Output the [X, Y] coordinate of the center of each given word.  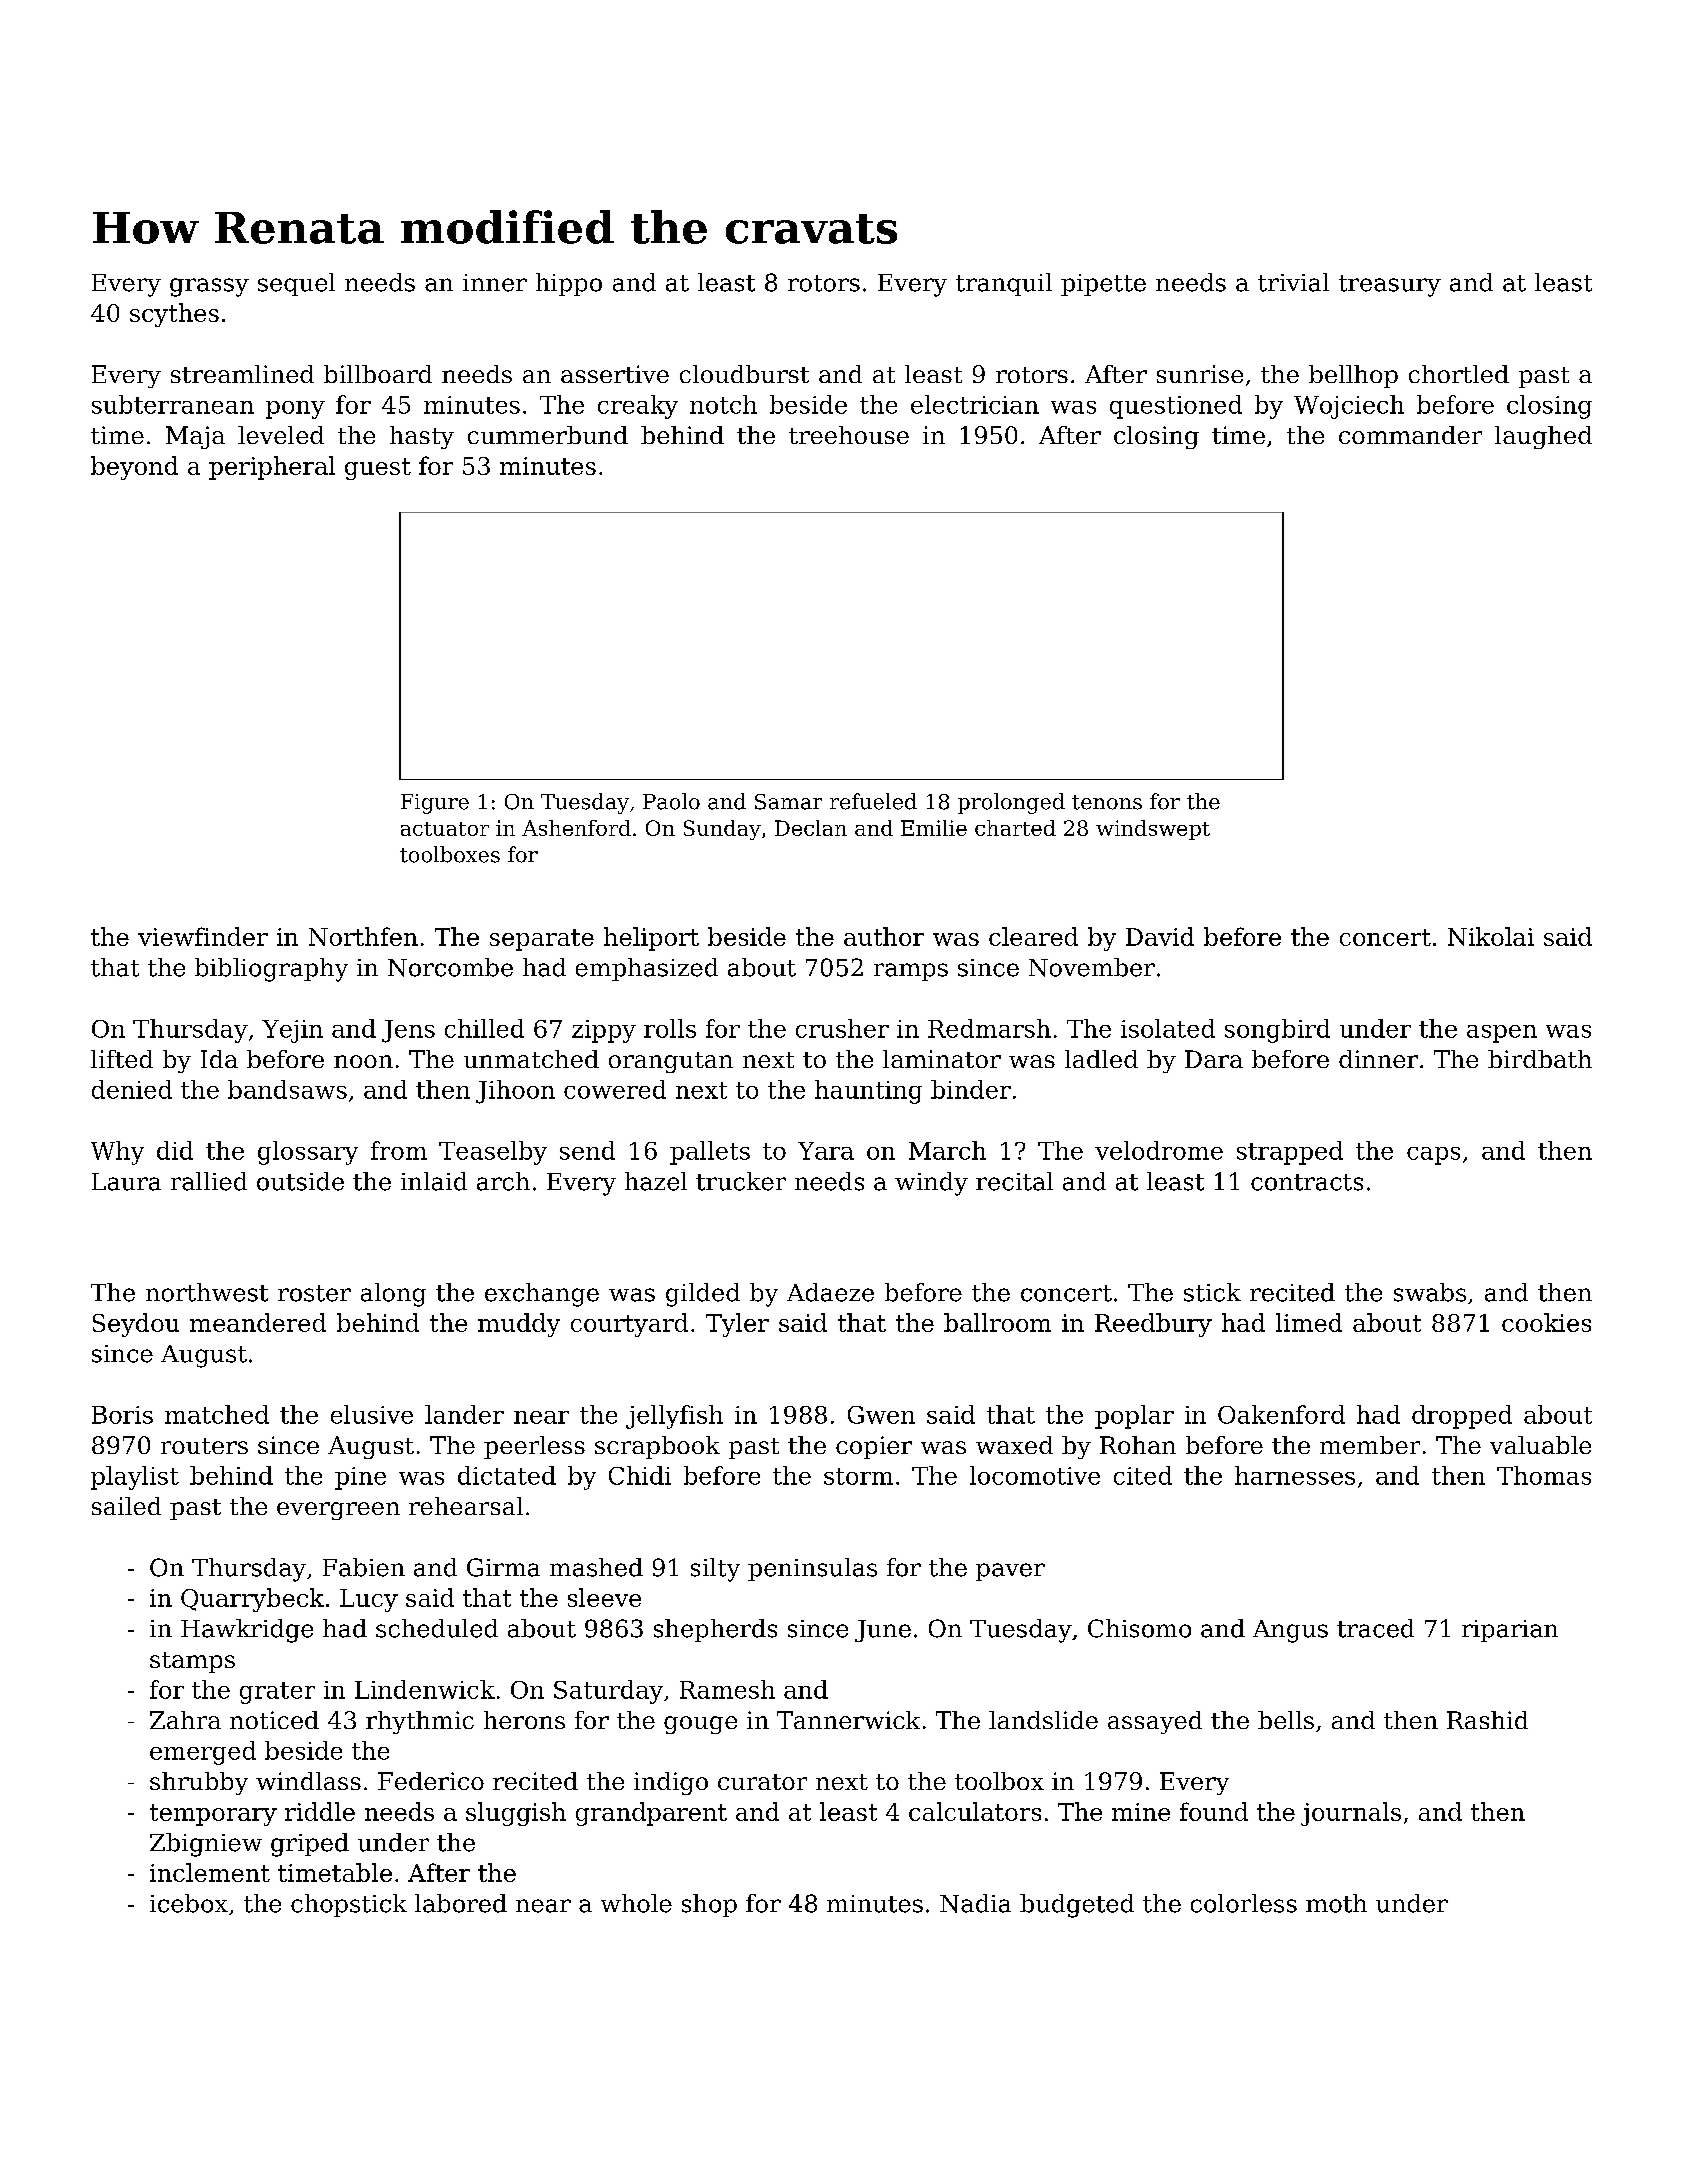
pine [360, 1478]
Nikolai [1491, 936]
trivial [1293, 282]
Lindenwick [425, 1689]
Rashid [1487, 1720]
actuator [445, 829]
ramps [911, 972]
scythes [174, 315]
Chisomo [1139, 1628]
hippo [569, 284]
